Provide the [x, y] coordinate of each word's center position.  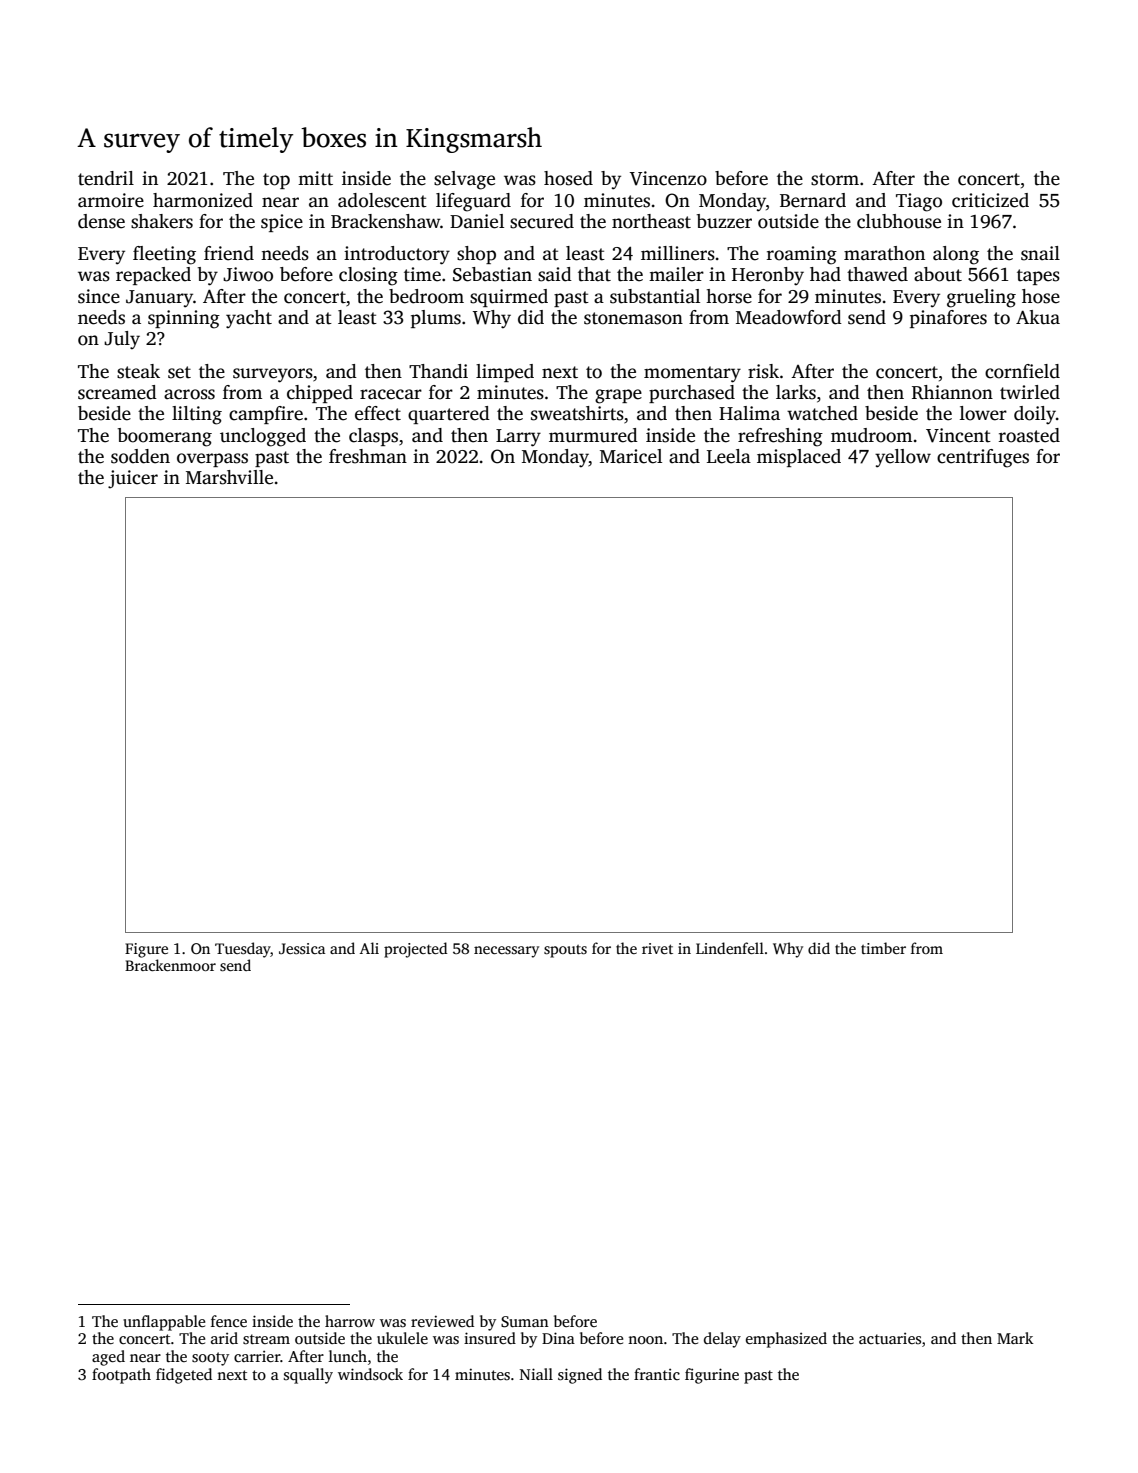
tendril [106, 178]
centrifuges [983, 458]
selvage [464, 180]
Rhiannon [952, 392]
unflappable [164, 1323]
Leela [729, 456]
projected [416, 950]
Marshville [229, 477]
